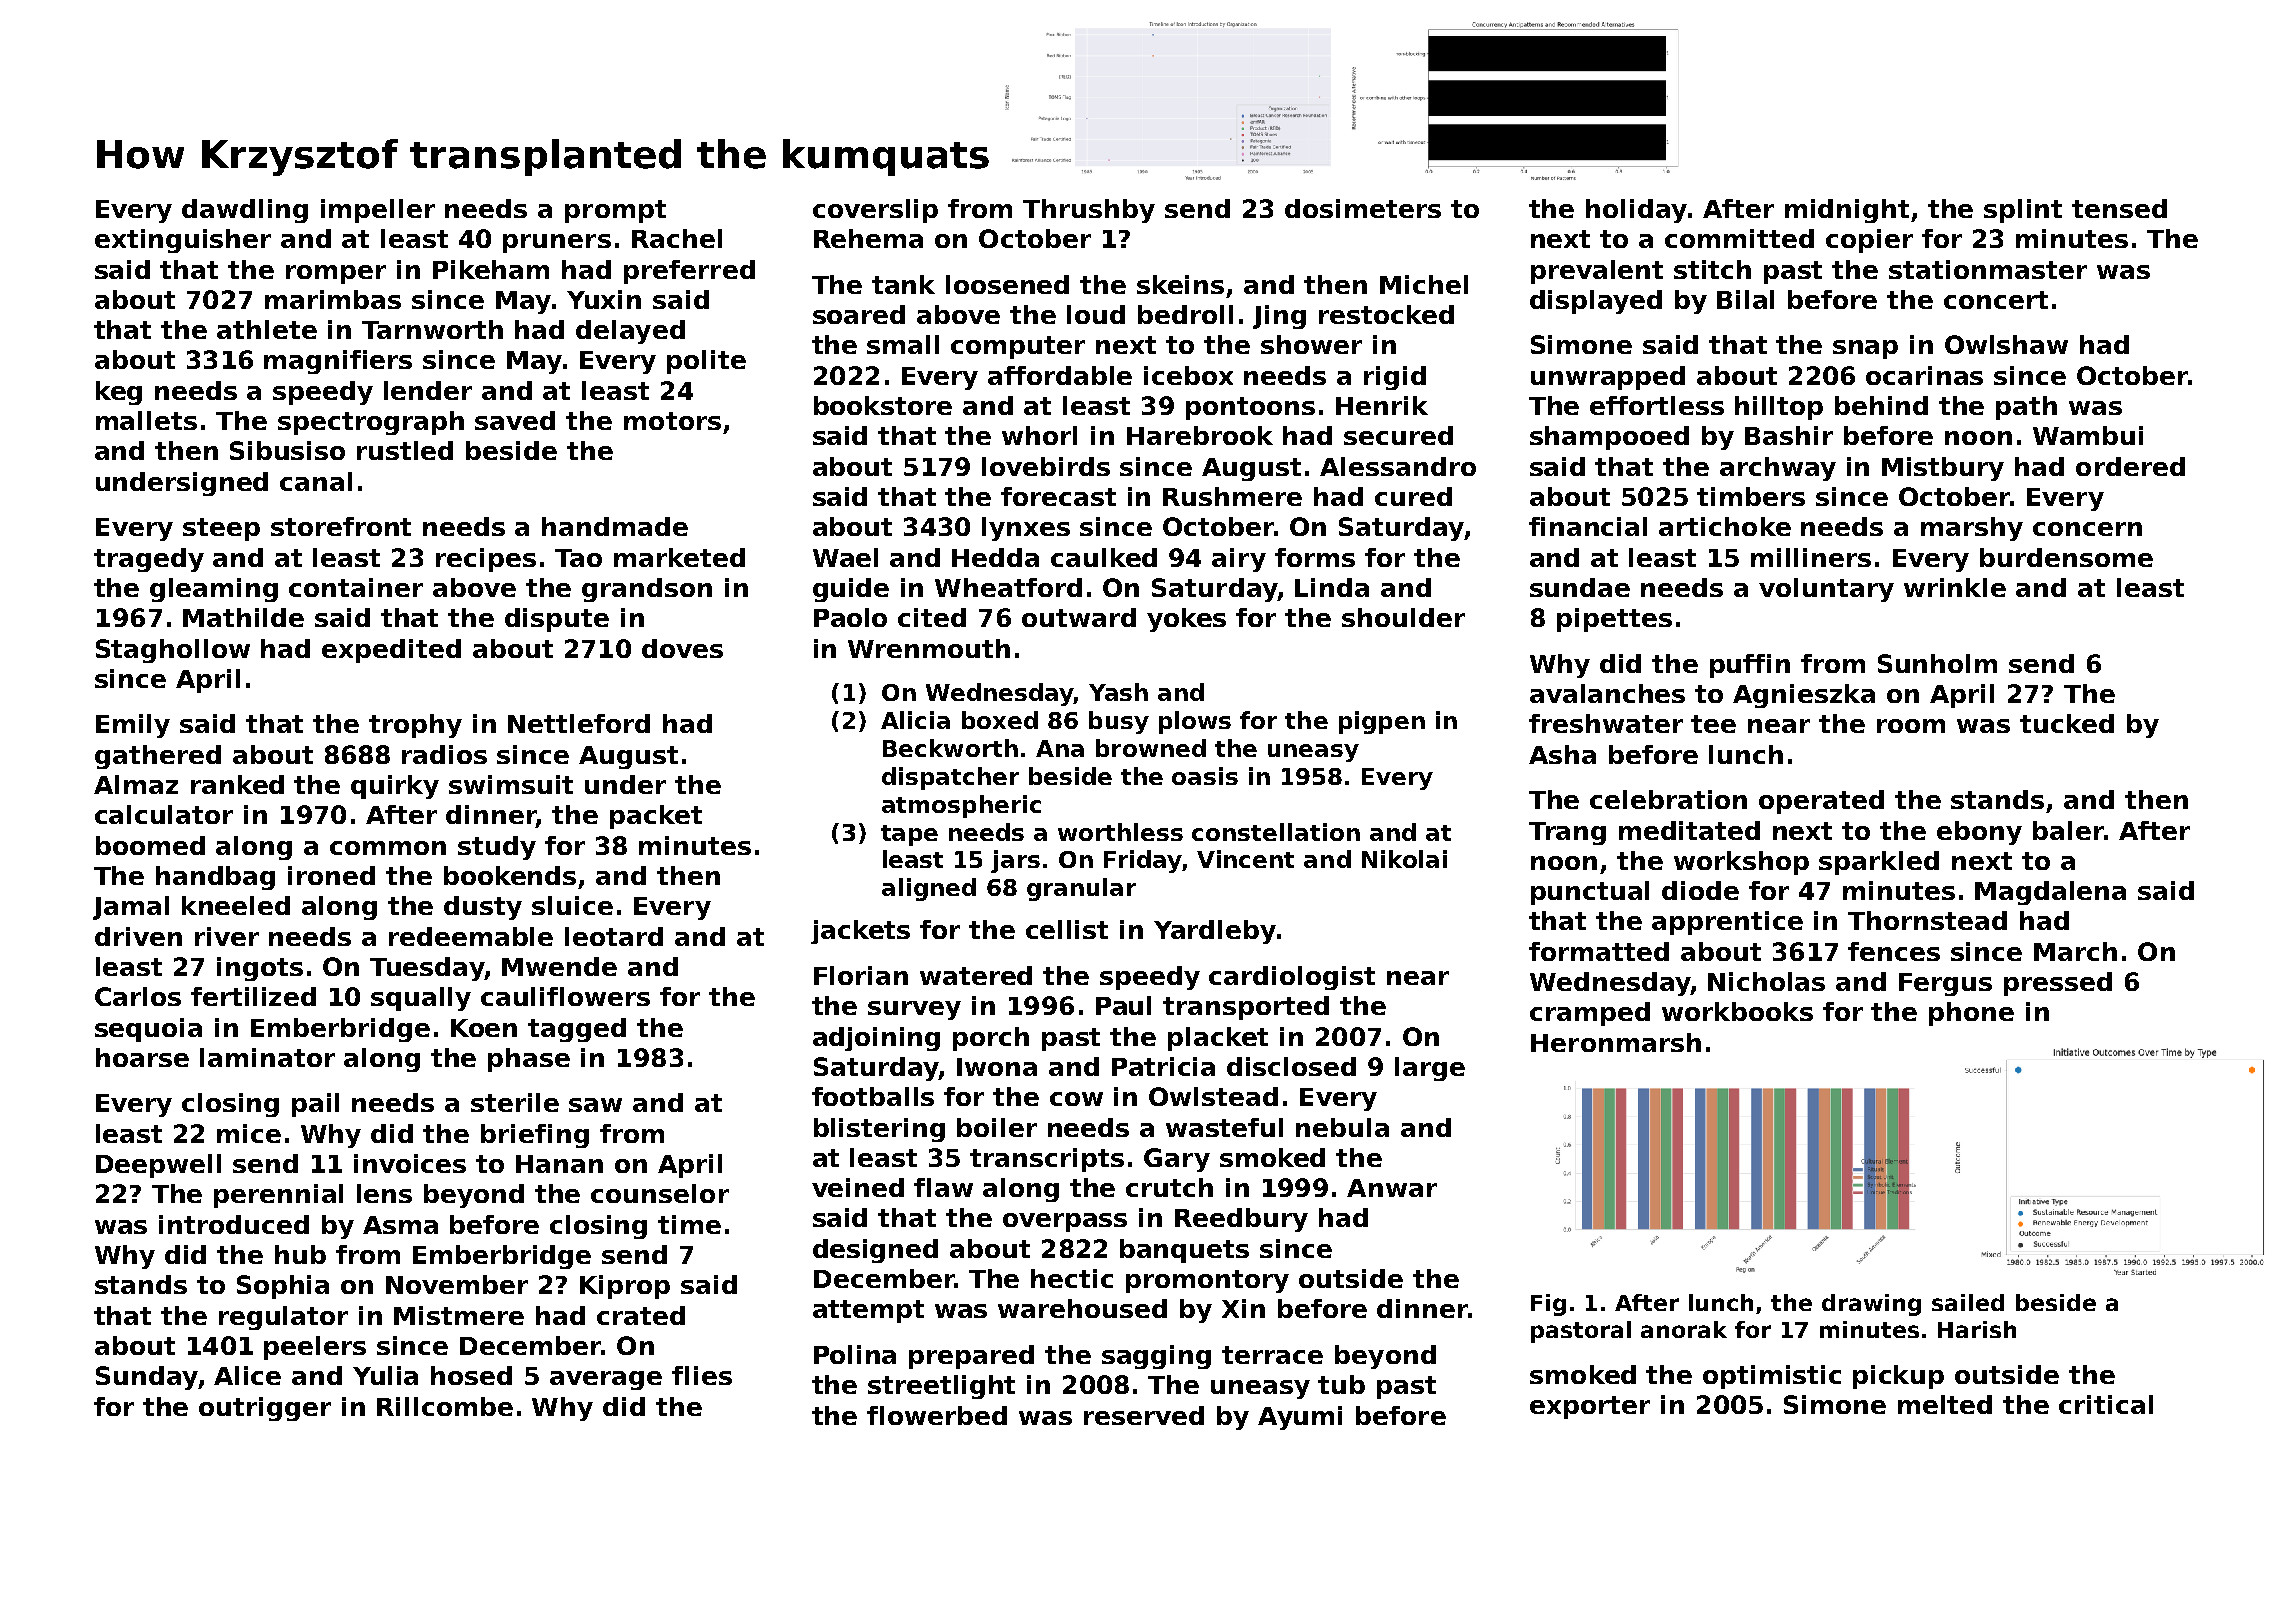  I want to click on Heronmarsh, so click(1616, 1042).
